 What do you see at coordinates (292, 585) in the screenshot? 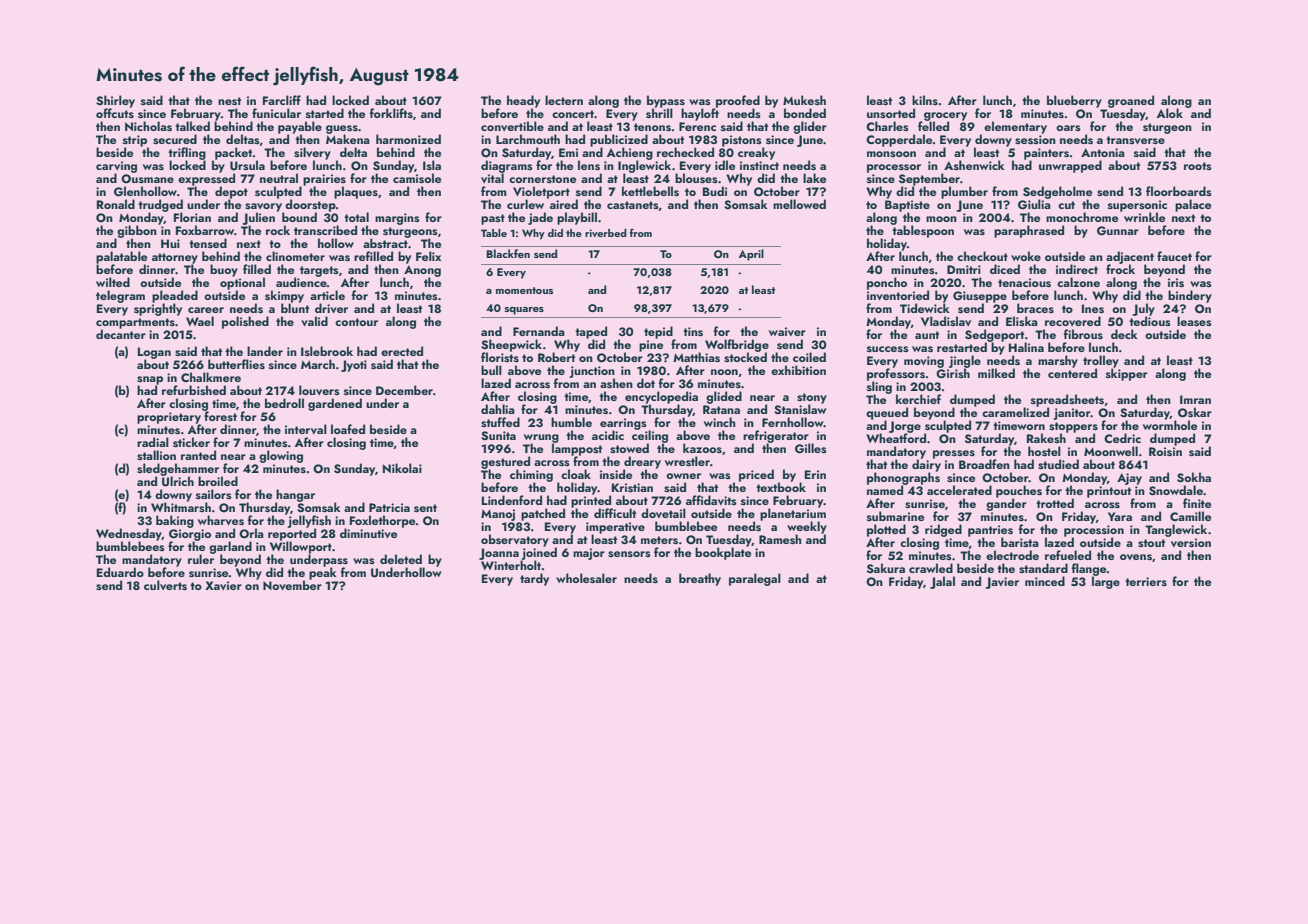
I see `November` at bounding box center [292, 585].
